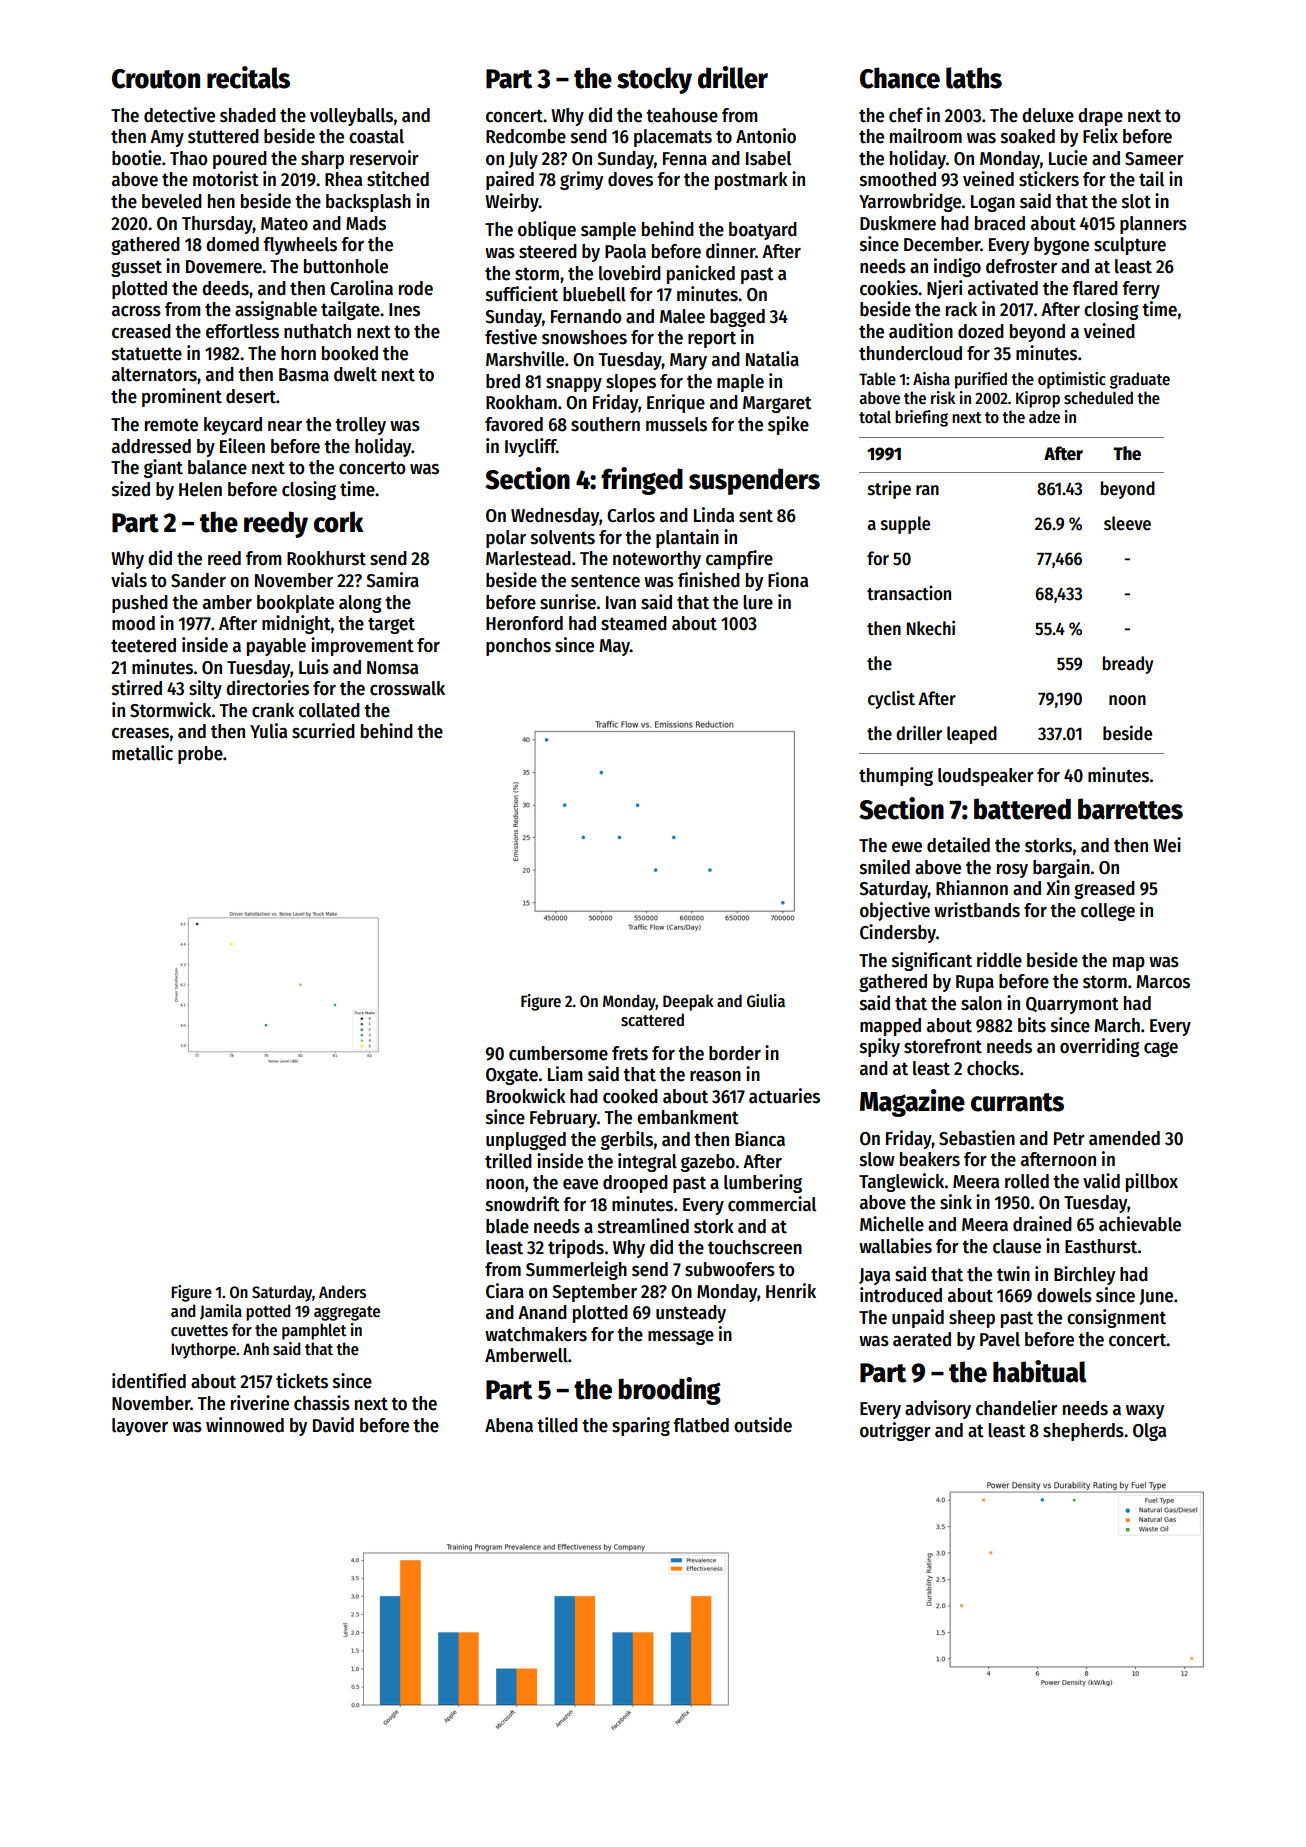 The image size is (1306, 1847). What do you see at coordinates (333, 1425) in the image?
I see `David` at bounding box center [333, 1425].
